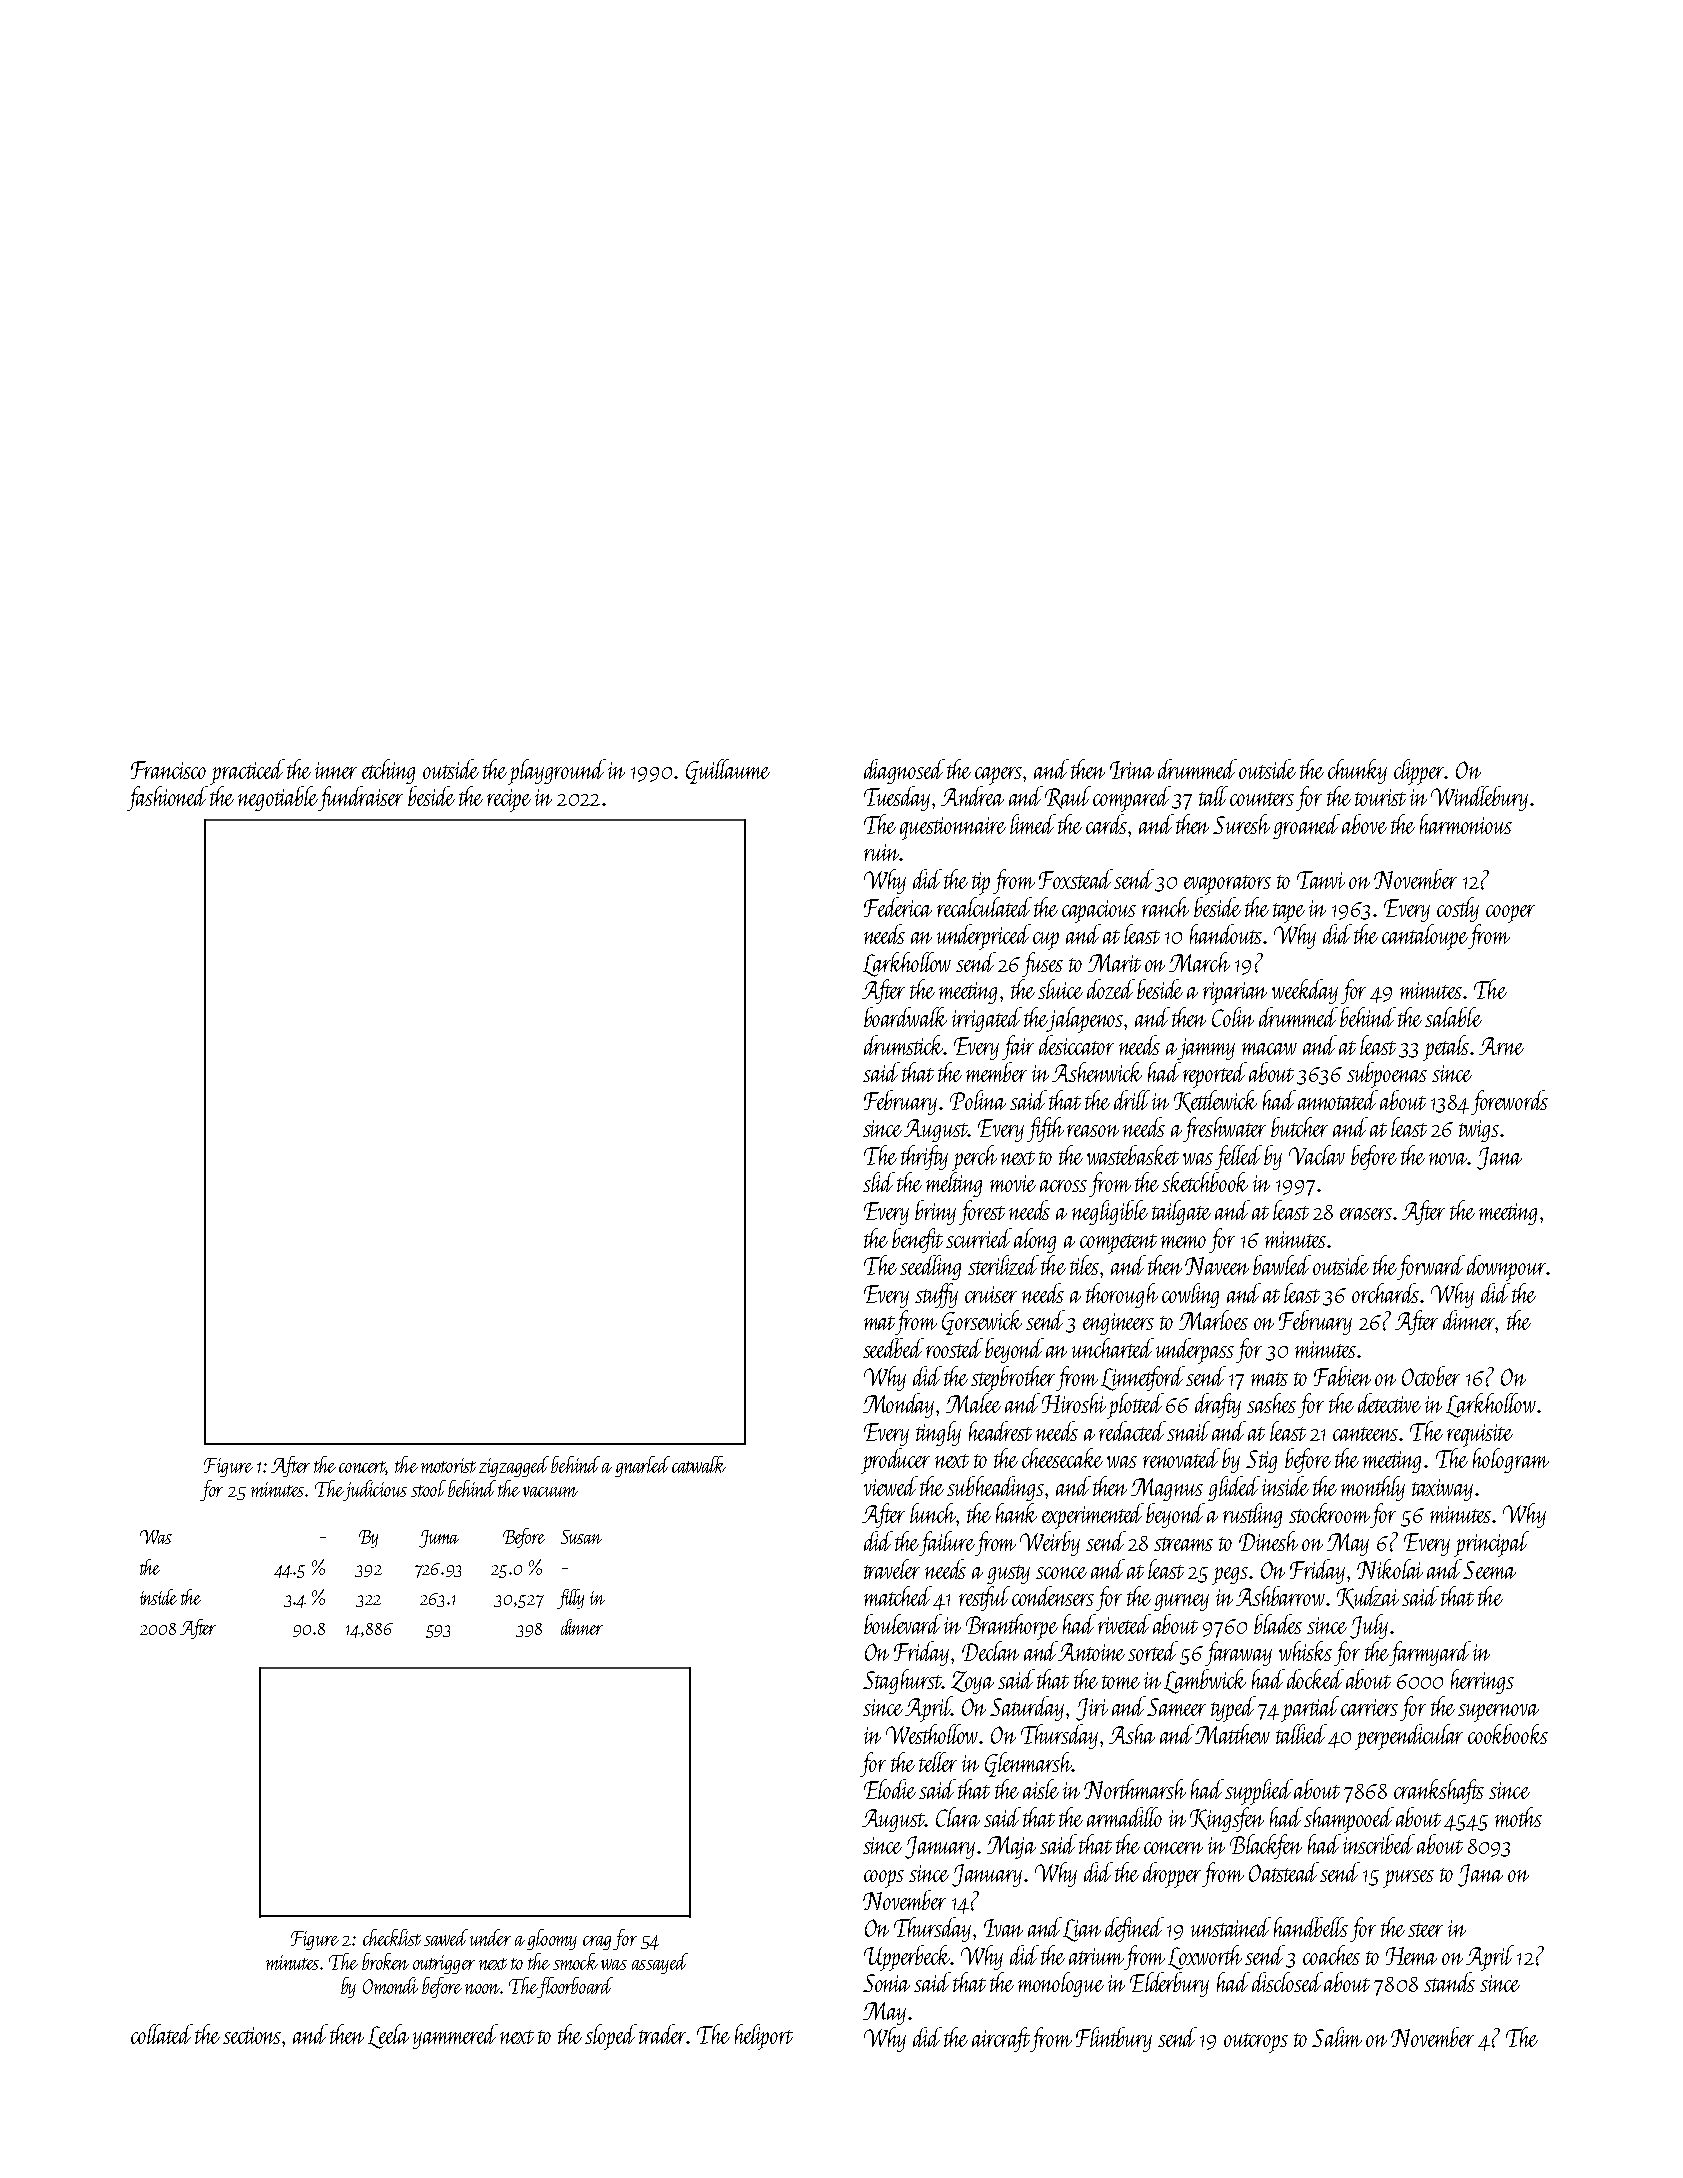  I want to click on condensers, so click(1053, 1596).
